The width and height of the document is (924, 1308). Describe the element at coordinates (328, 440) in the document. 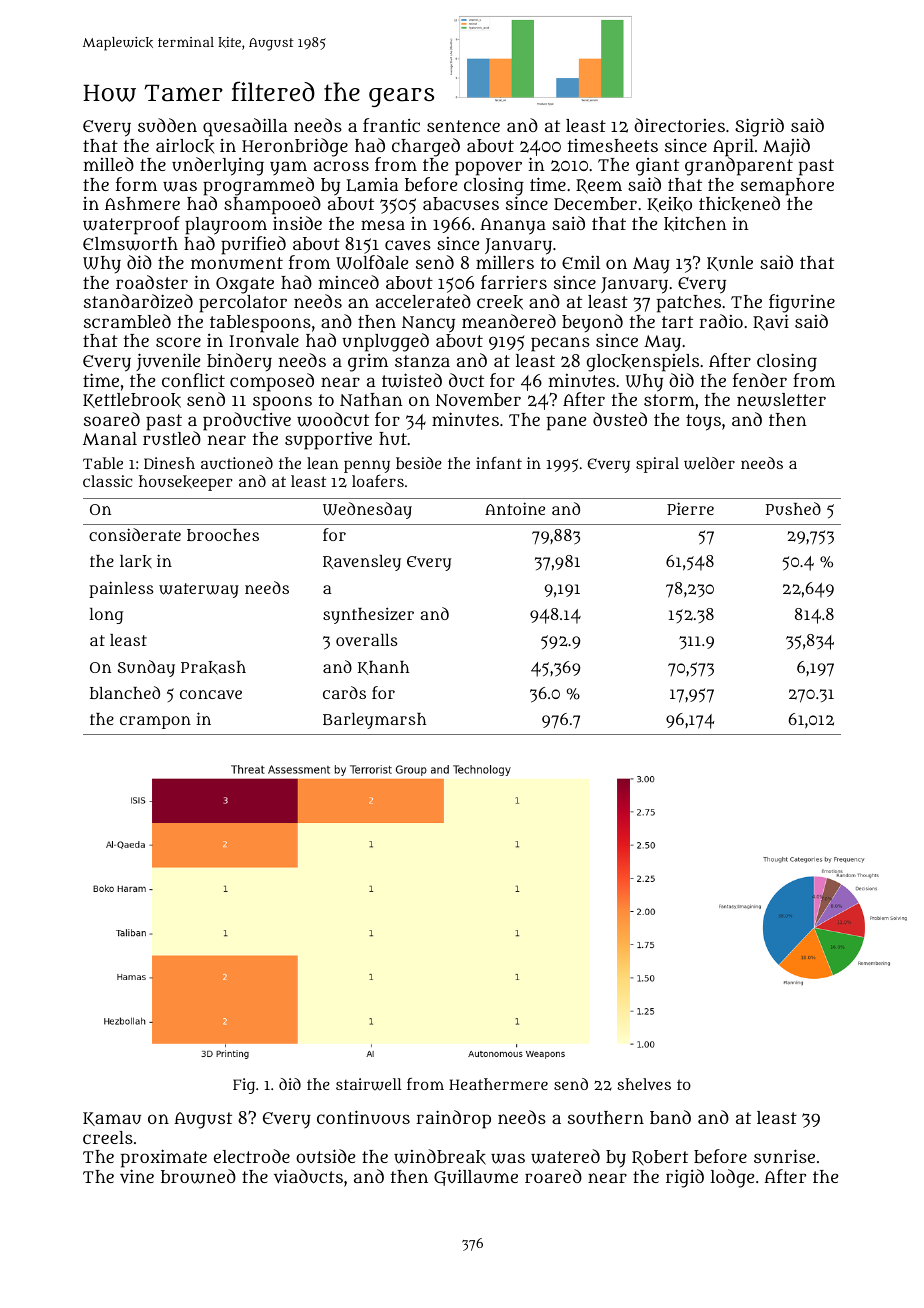

I see `supportive` at that location.
